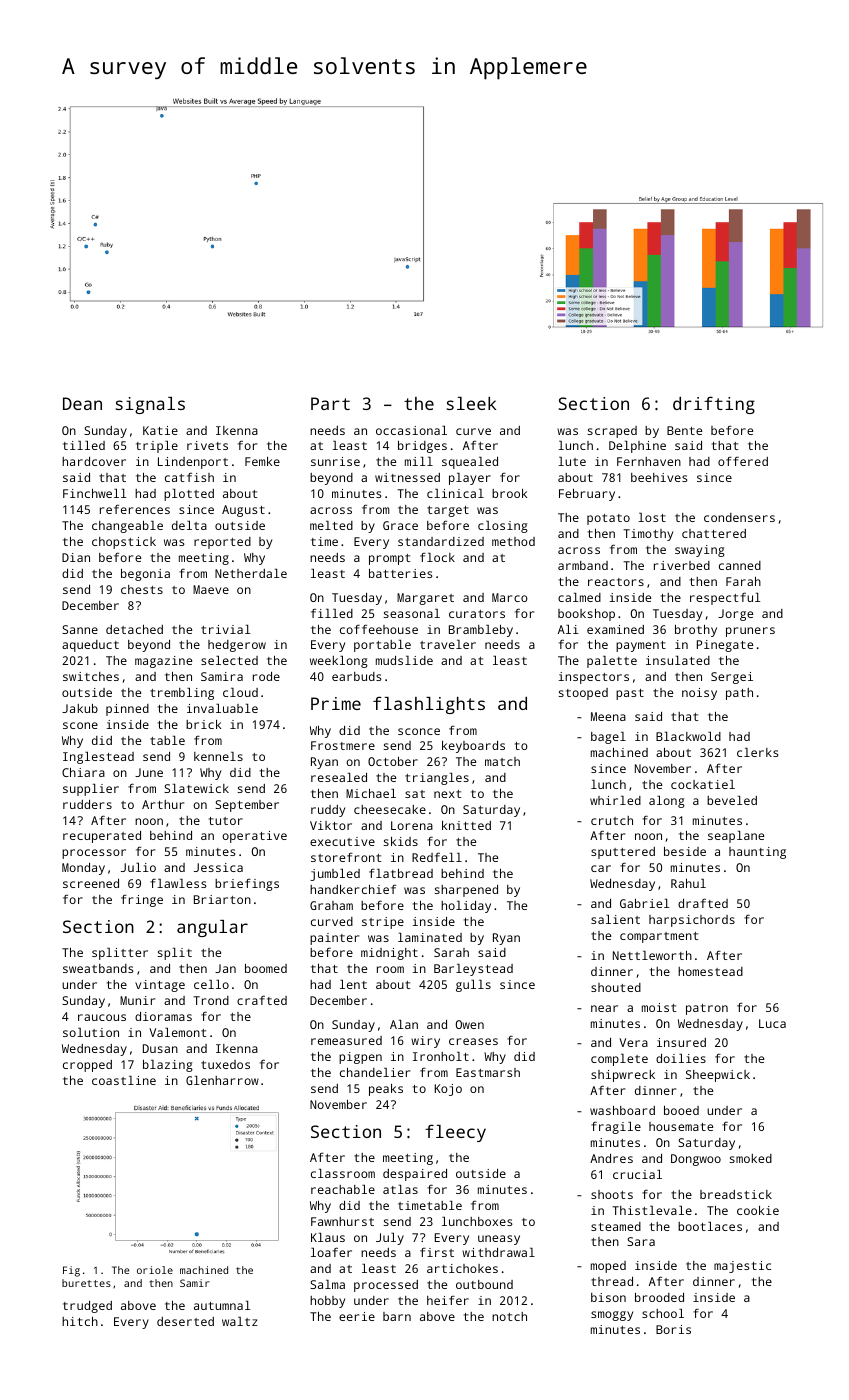 This image has height=1400, width=849. Describe the element at coordinates (473, 986) in the image. I see `gulls` at that location.
